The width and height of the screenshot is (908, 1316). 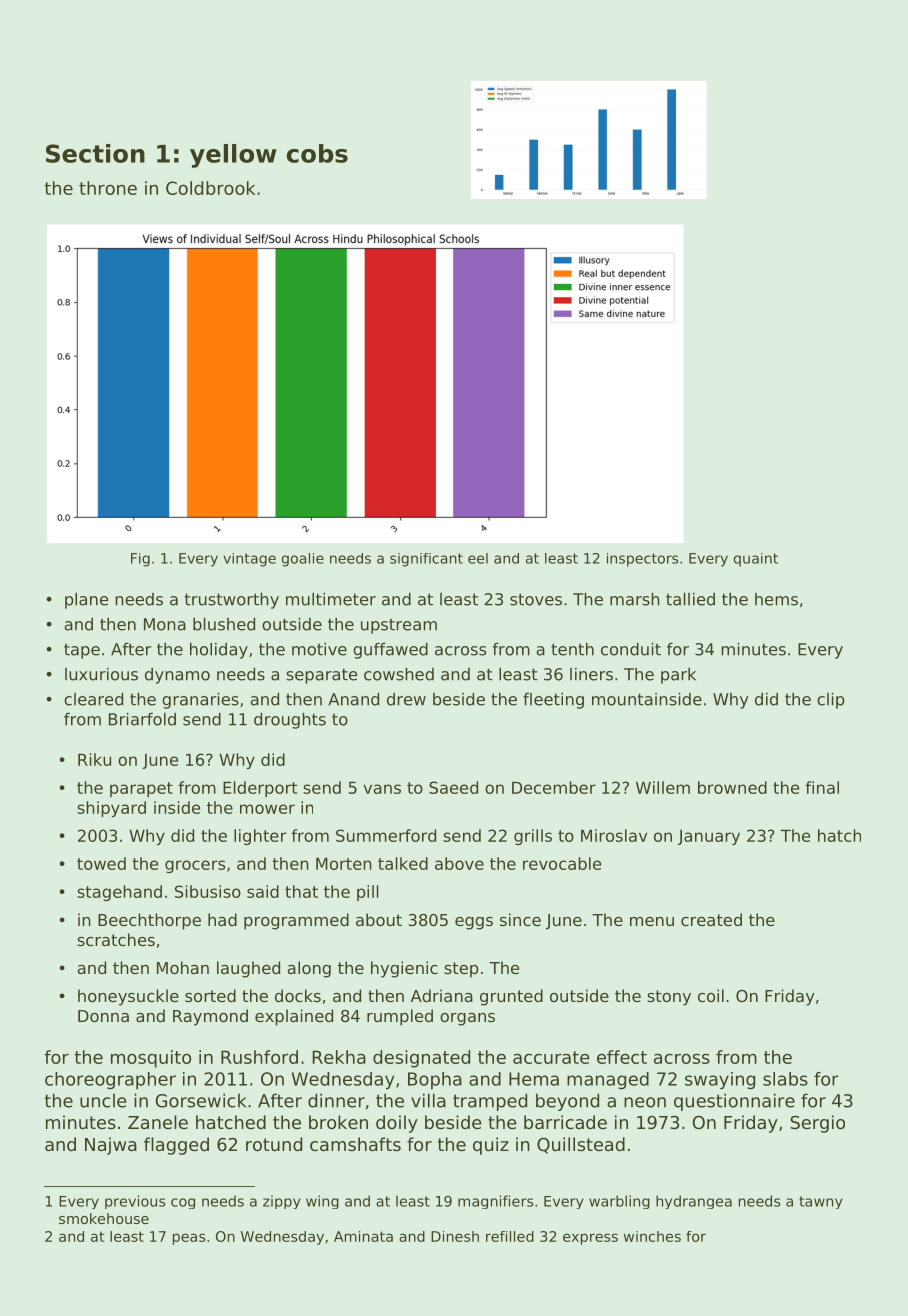 I want to click on choreographer, so click(x=110, y=1080).
